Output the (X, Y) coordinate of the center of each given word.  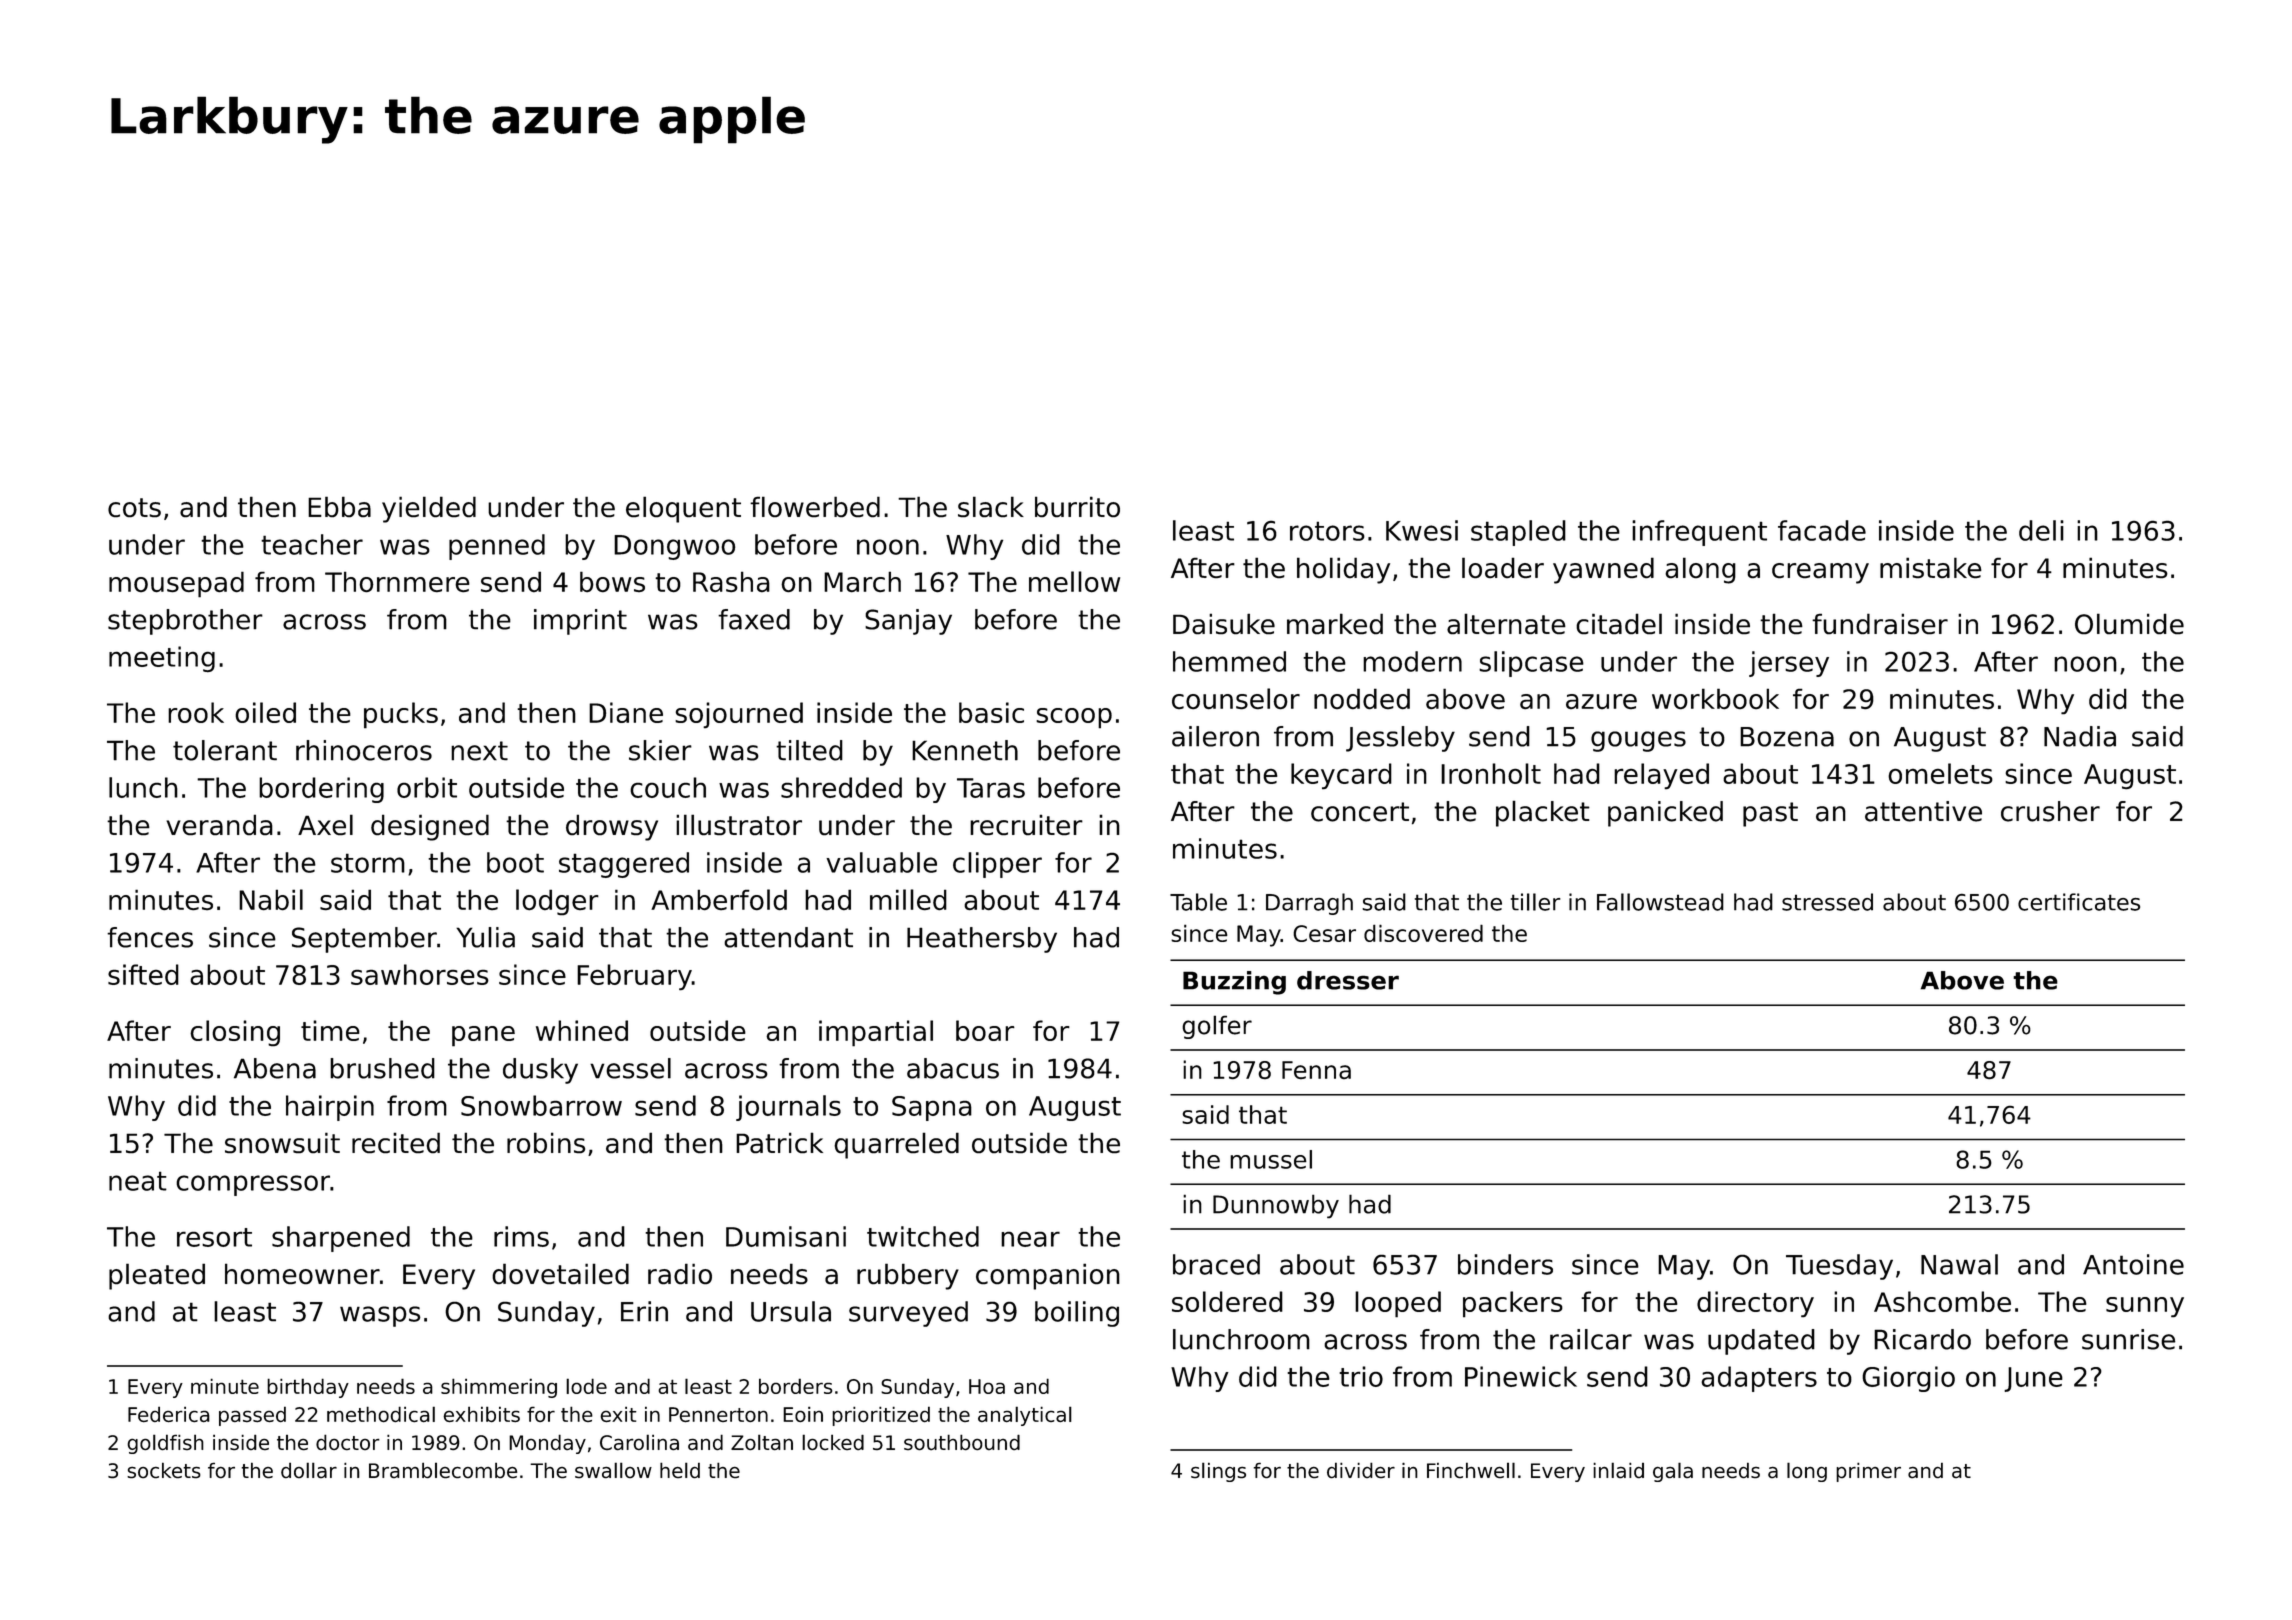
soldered (1227, 1301)
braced (1216, 1264)
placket (1543, 813)
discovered (1423, 933)
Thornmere (397, 581)
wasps (380, 1316)
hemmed (1229, 661)
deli (2041, 530)
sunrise (2129, 1339)
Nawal (1959, 1264)
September (364, 940)
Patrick (779, 1142)
